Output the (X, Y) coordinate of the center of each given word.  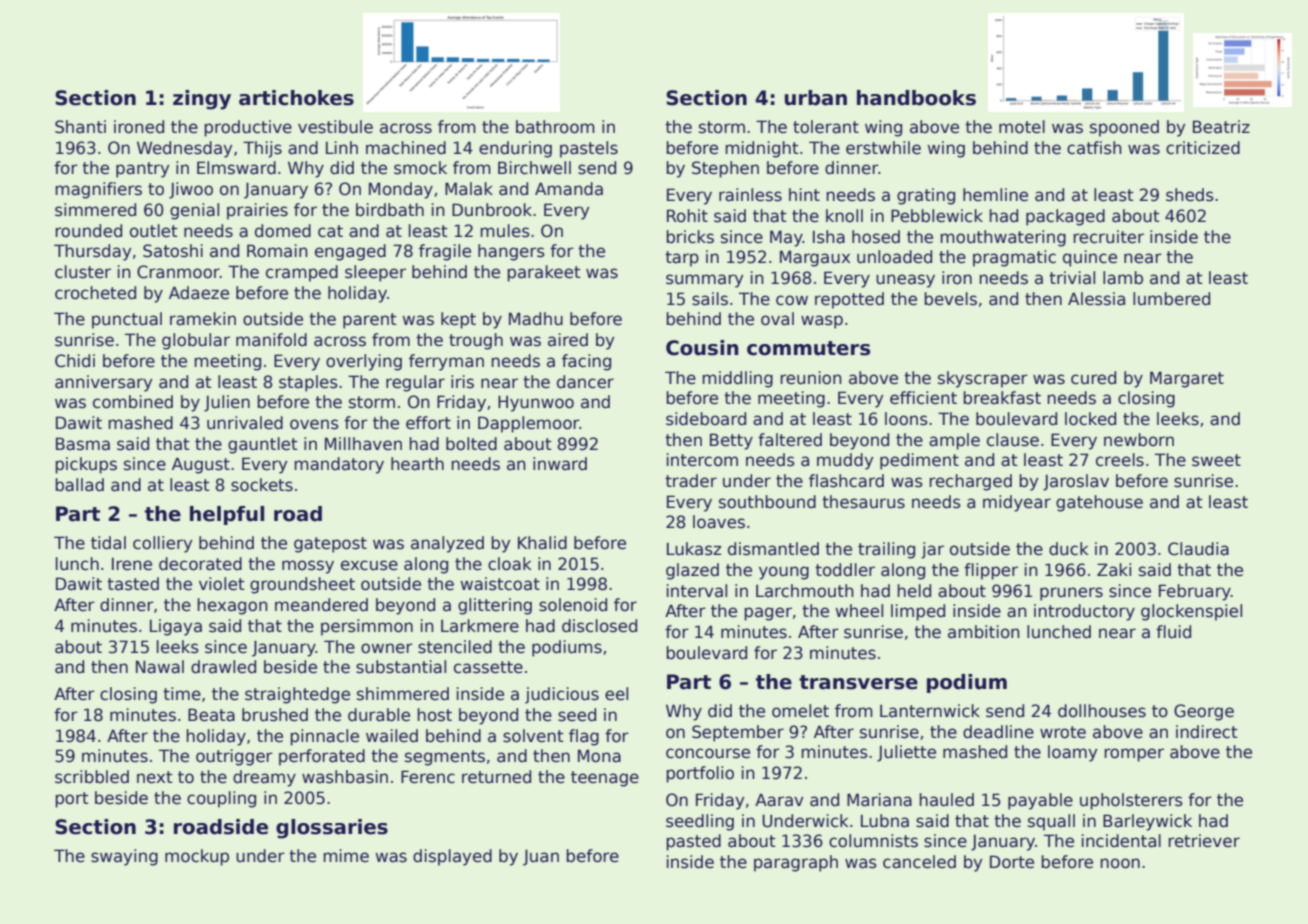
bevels (950, 299)
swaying (124, 857)
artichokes (296, 98)
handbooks (916, 98)
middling (737, 379)
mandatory (339, 465)
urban (816, 98)
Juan (541, 857)
